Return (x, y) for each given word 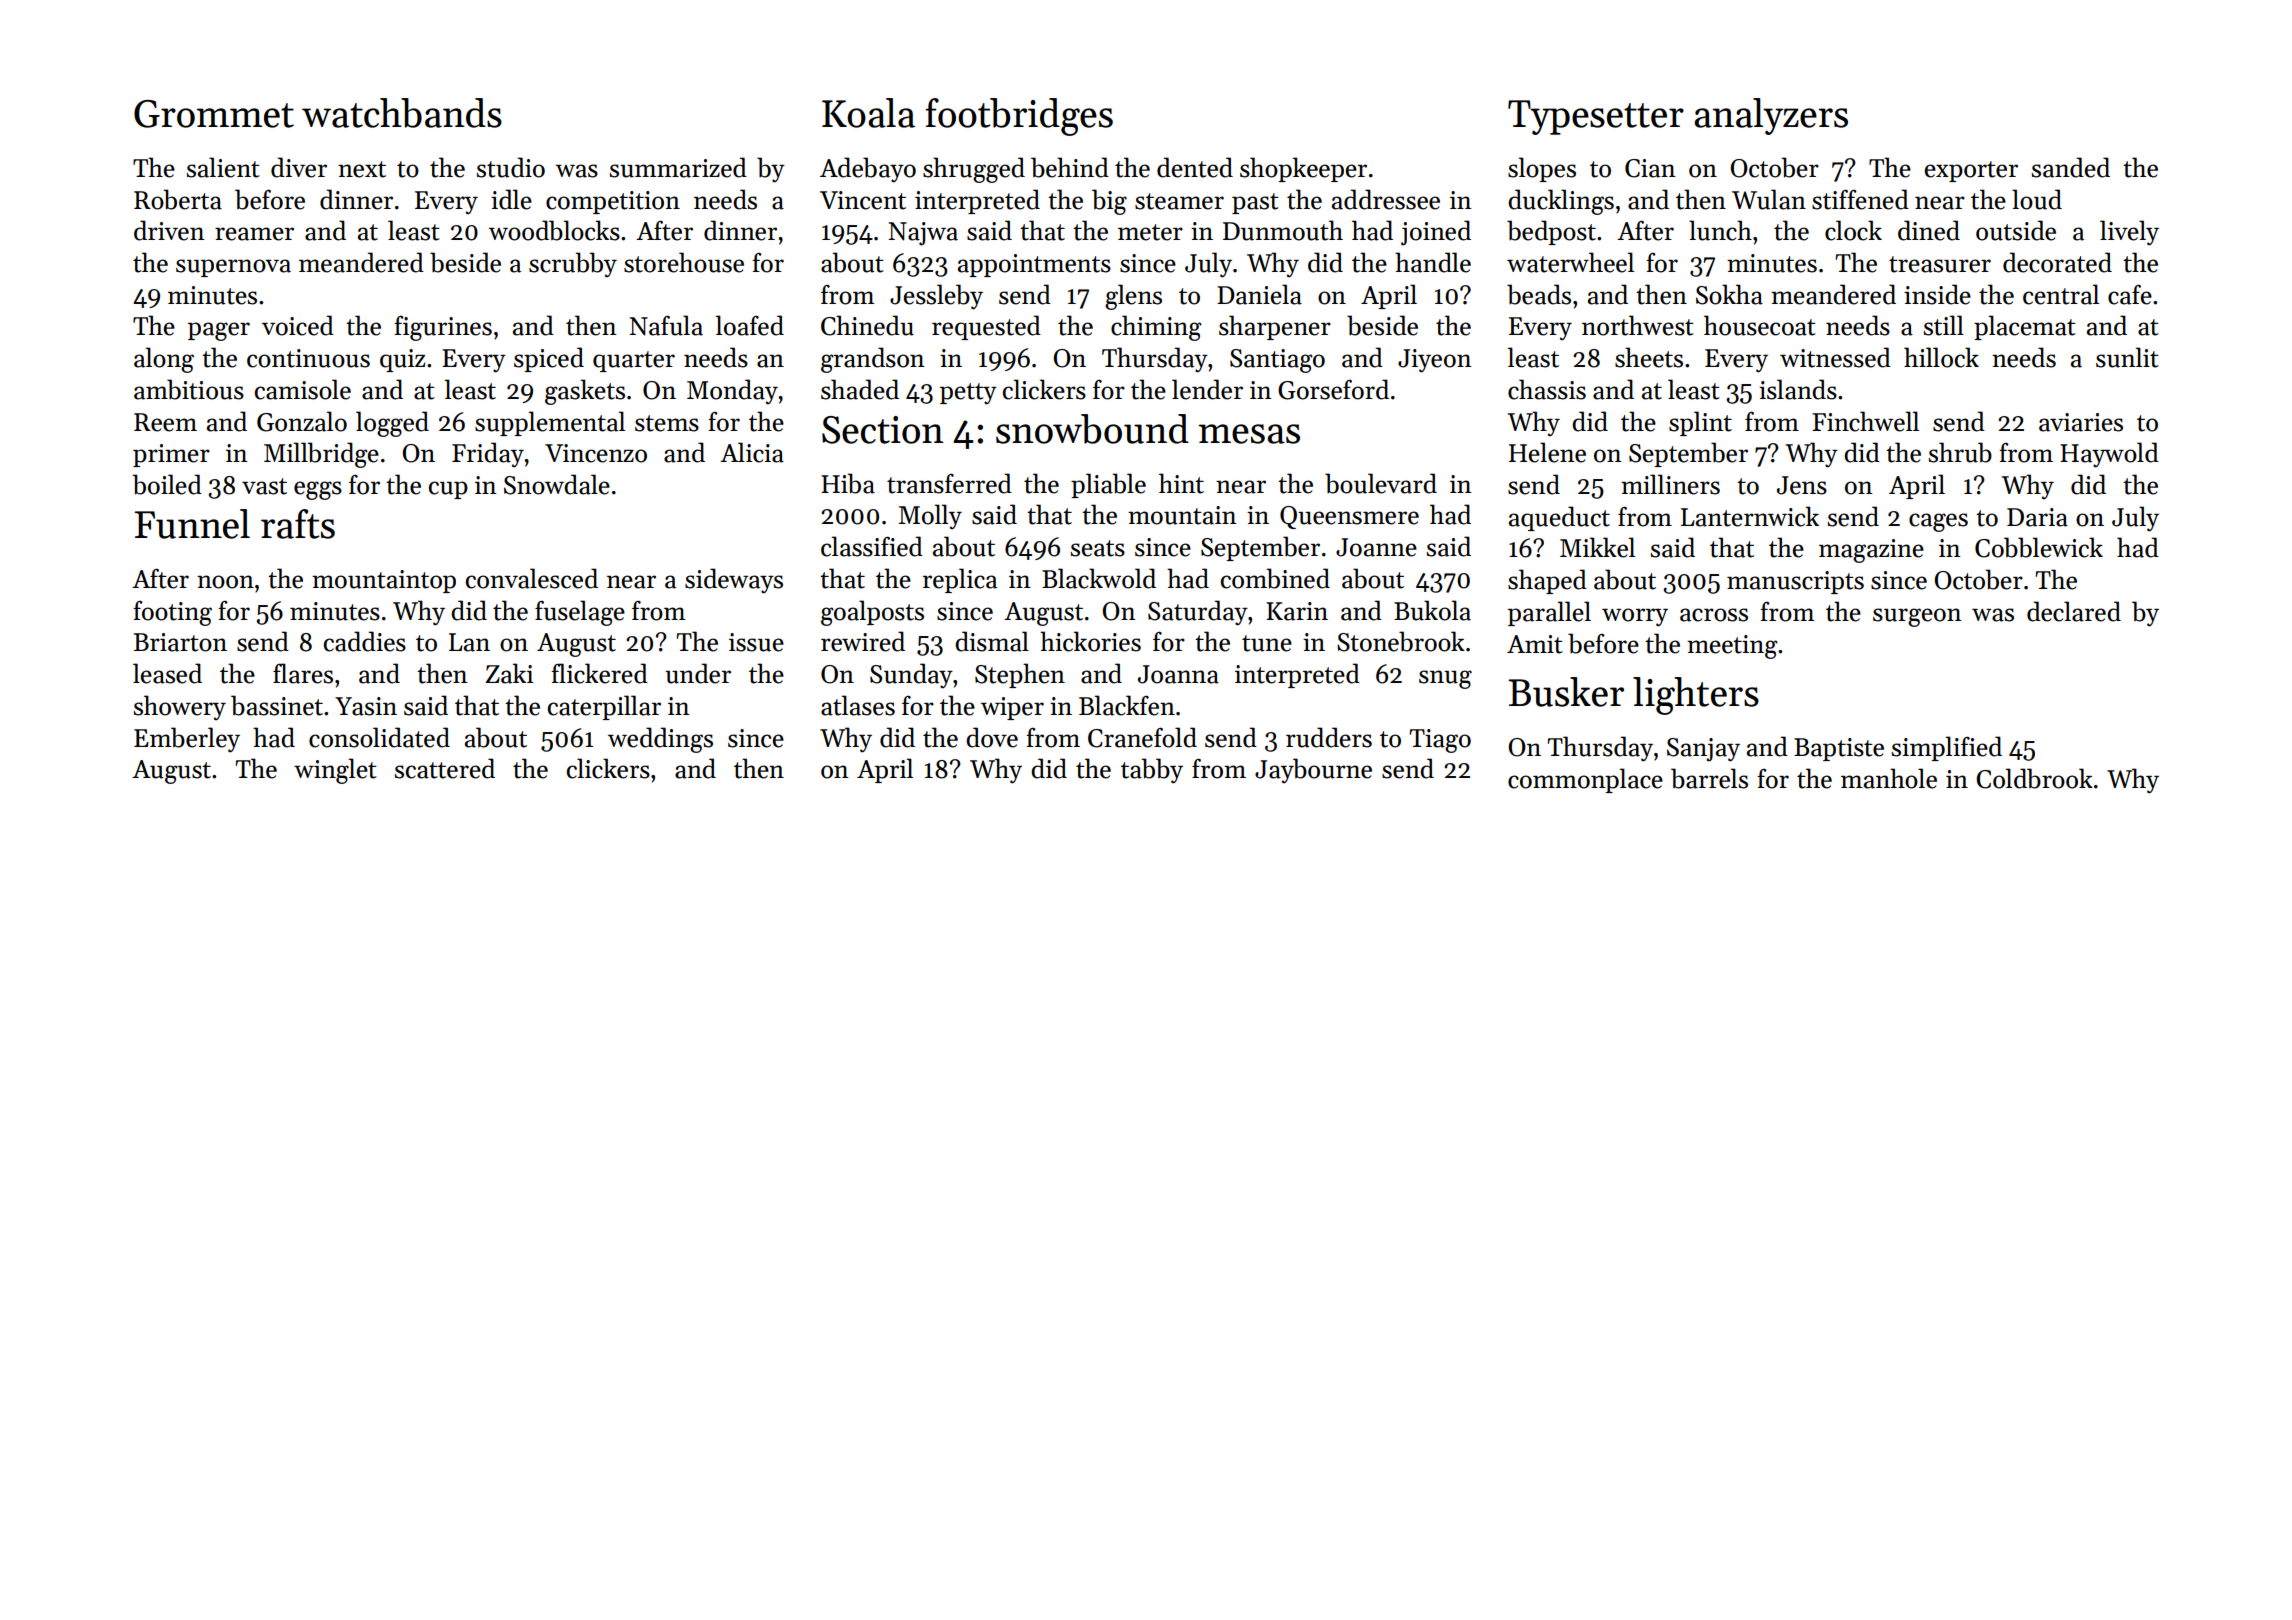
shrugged (974, 170)
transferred (949, 483)
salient (223, 167)
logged (392, 424)
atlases (858, 705)
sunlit (2127, 357)
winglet (335, 771)
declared (2074, 611)
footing (172, 613)
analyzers (1771, 116)
